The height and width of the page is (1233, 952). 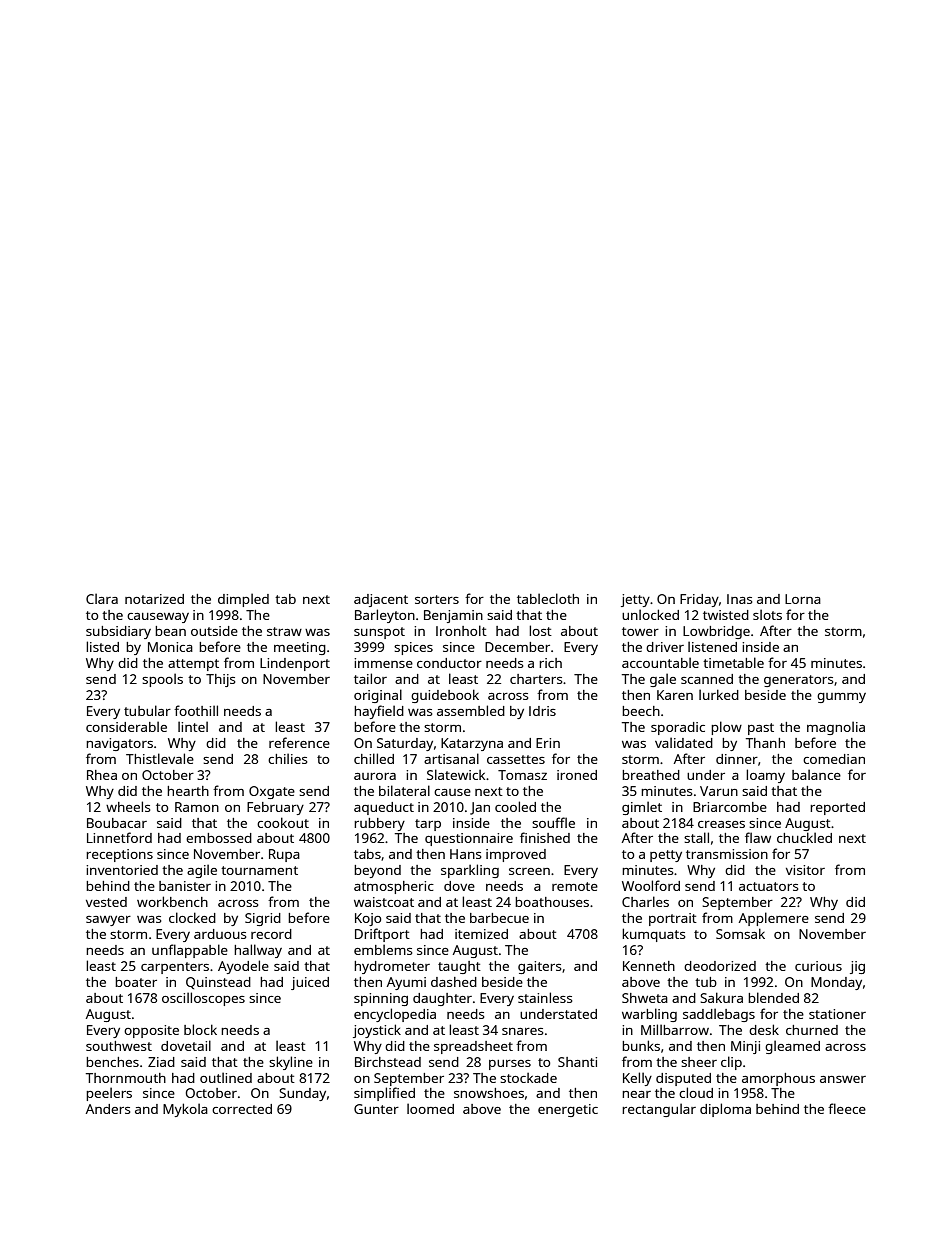 I want to click on Benjamin, so click(x=453, y=616).
